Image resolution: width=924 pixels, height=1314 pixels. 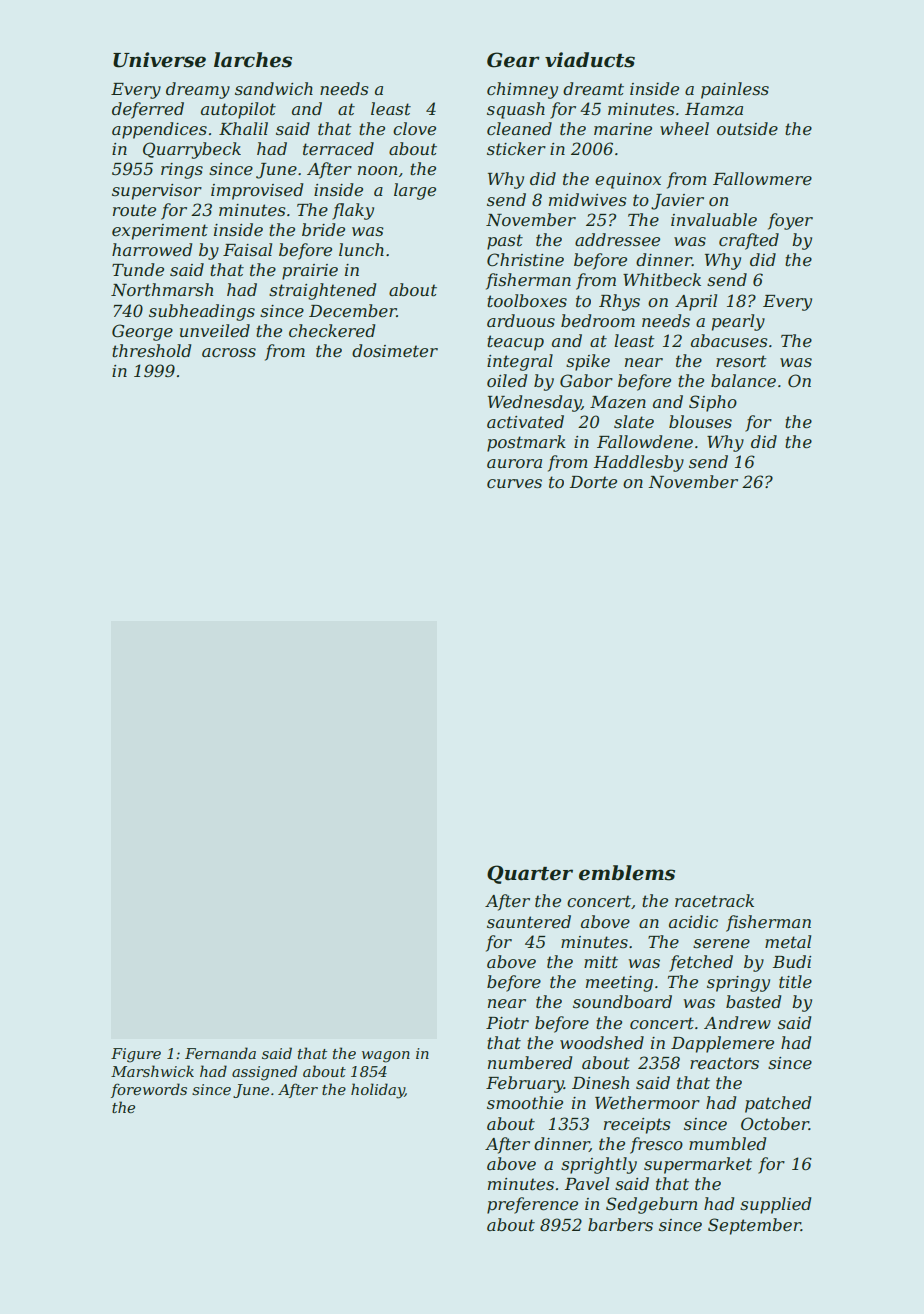 I want to click on forewords, so click(x=149, y=1090).
